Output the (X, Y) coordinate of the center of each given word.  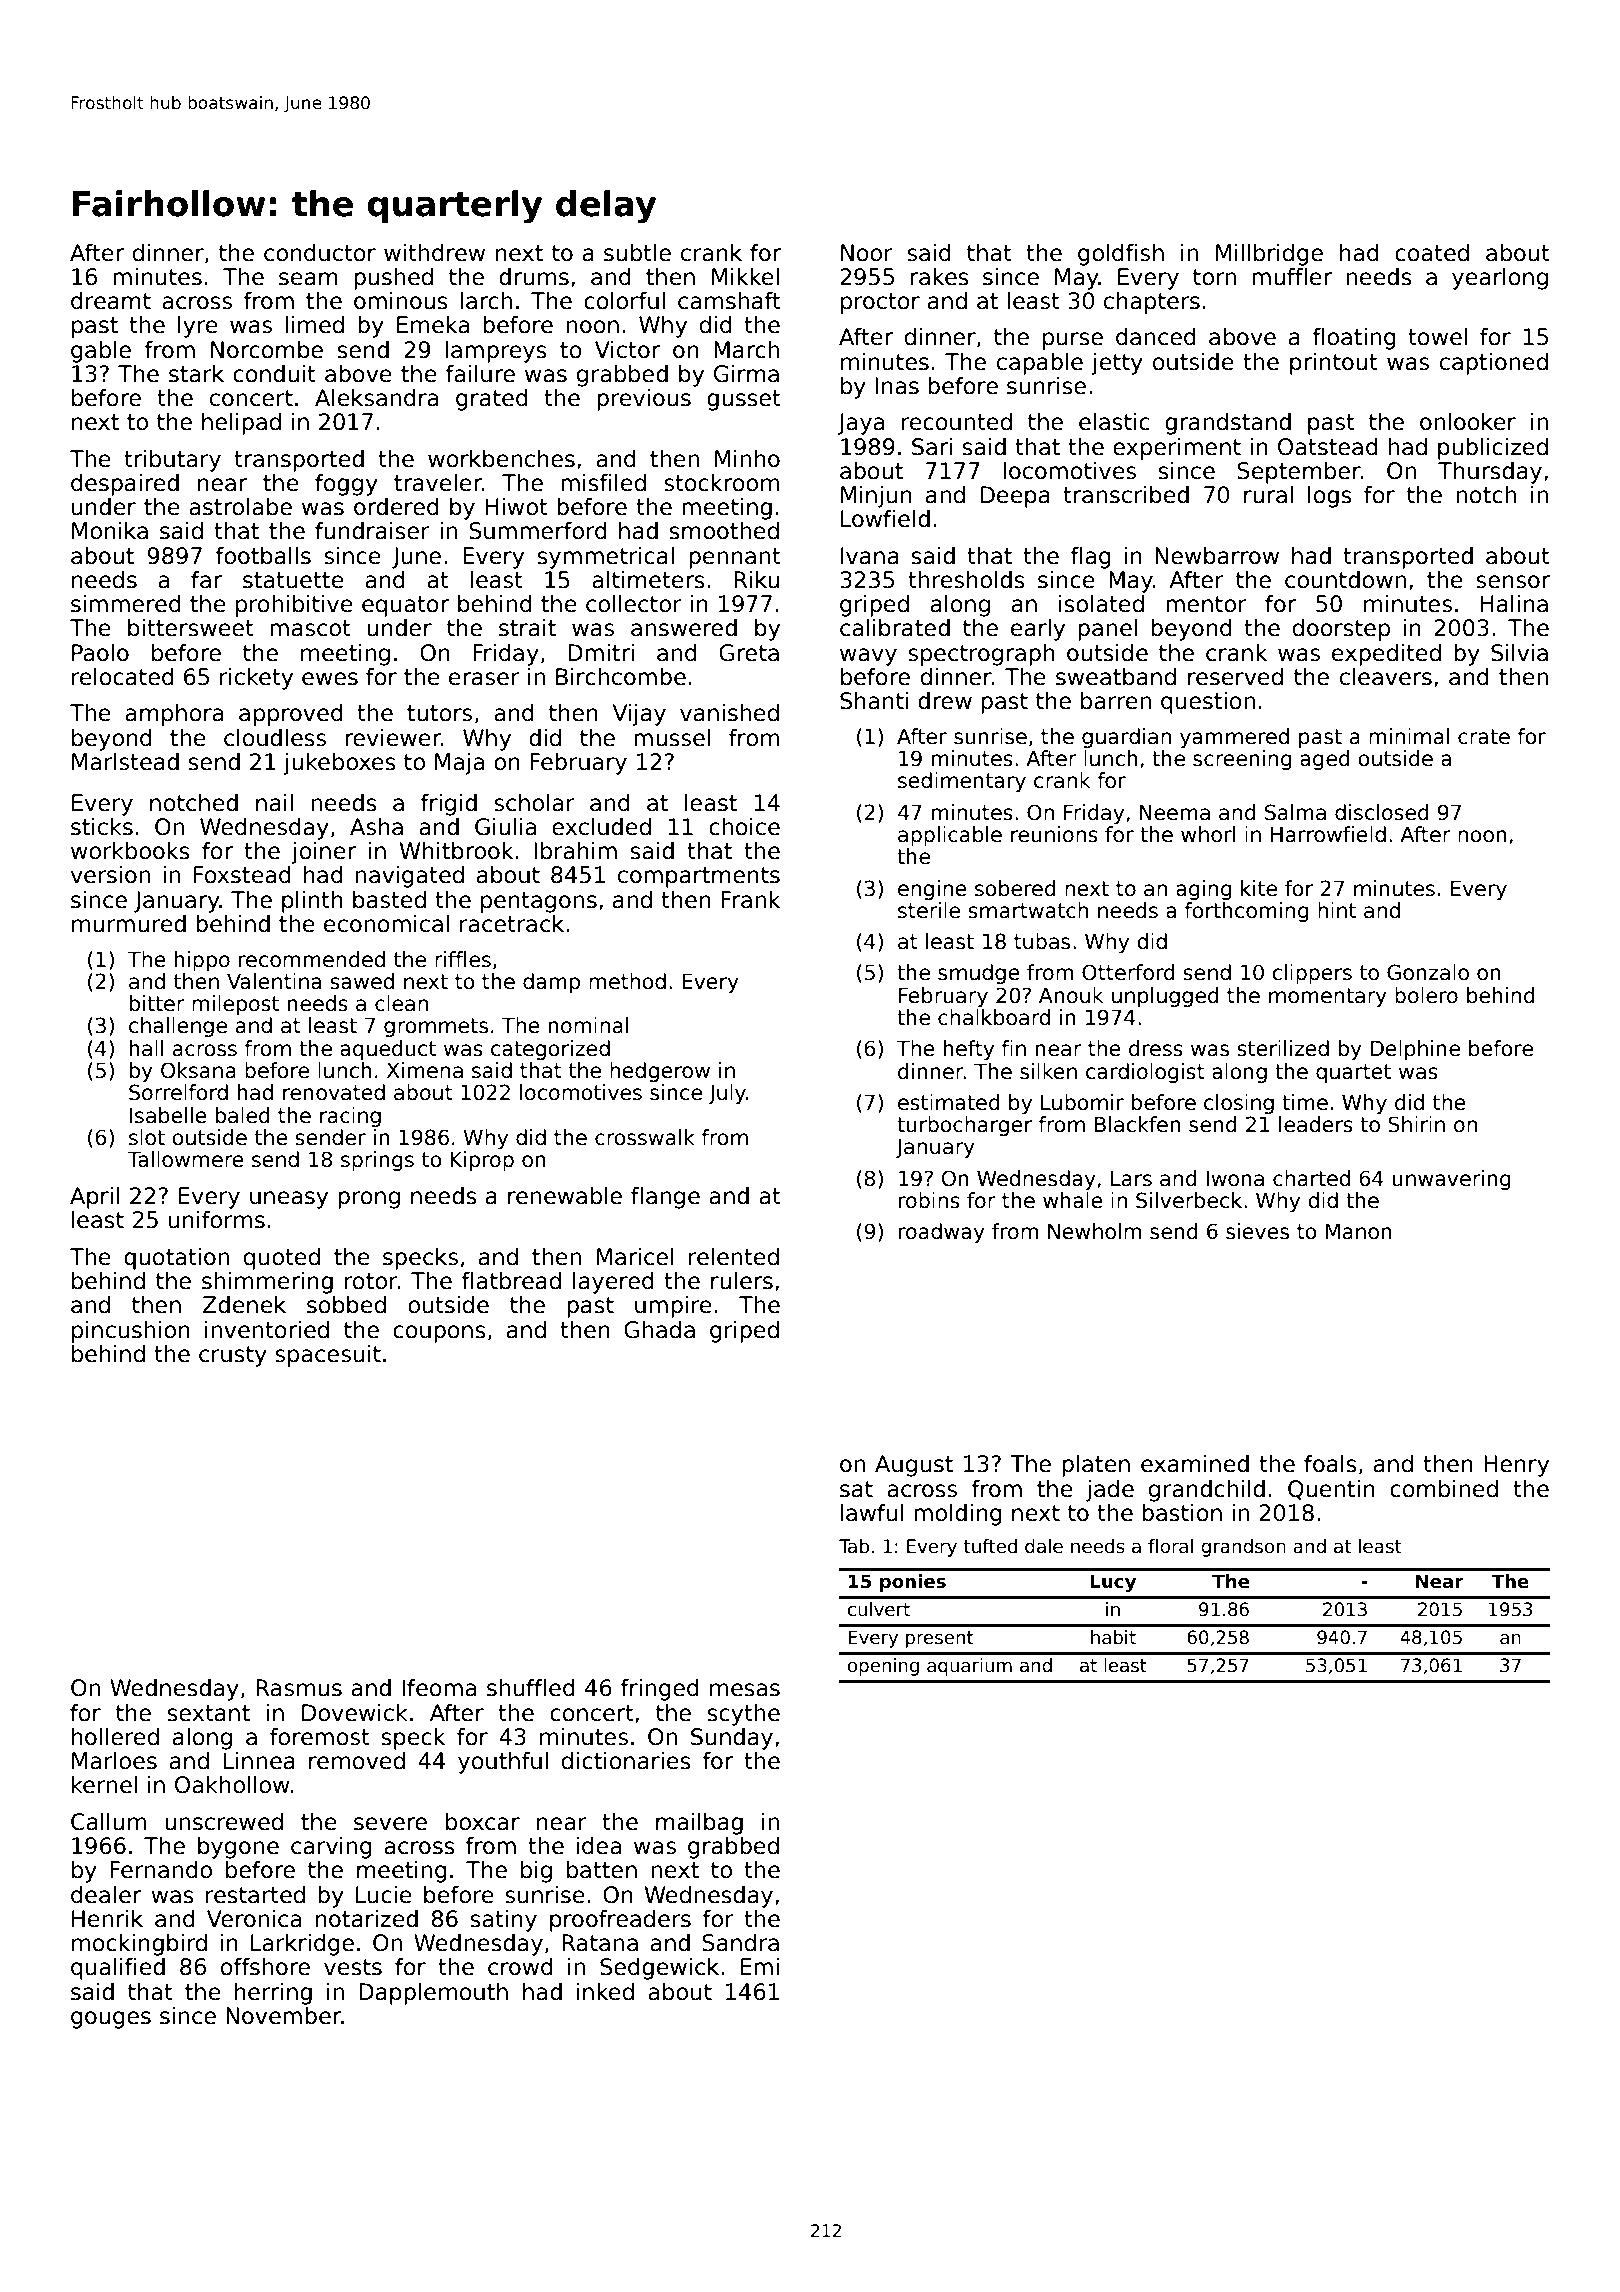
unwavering (1451, 1180)
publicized (1493, 449)
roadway (942, 1233)
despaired (125, 485)
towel (1437, 337)
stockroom (721, 483)
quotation (176, 1259)
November (283, 2016)
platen (1096, 1466)
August (914, 1466)
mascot (310, 628)
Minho (747, 459)
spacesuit (328, 1356)
